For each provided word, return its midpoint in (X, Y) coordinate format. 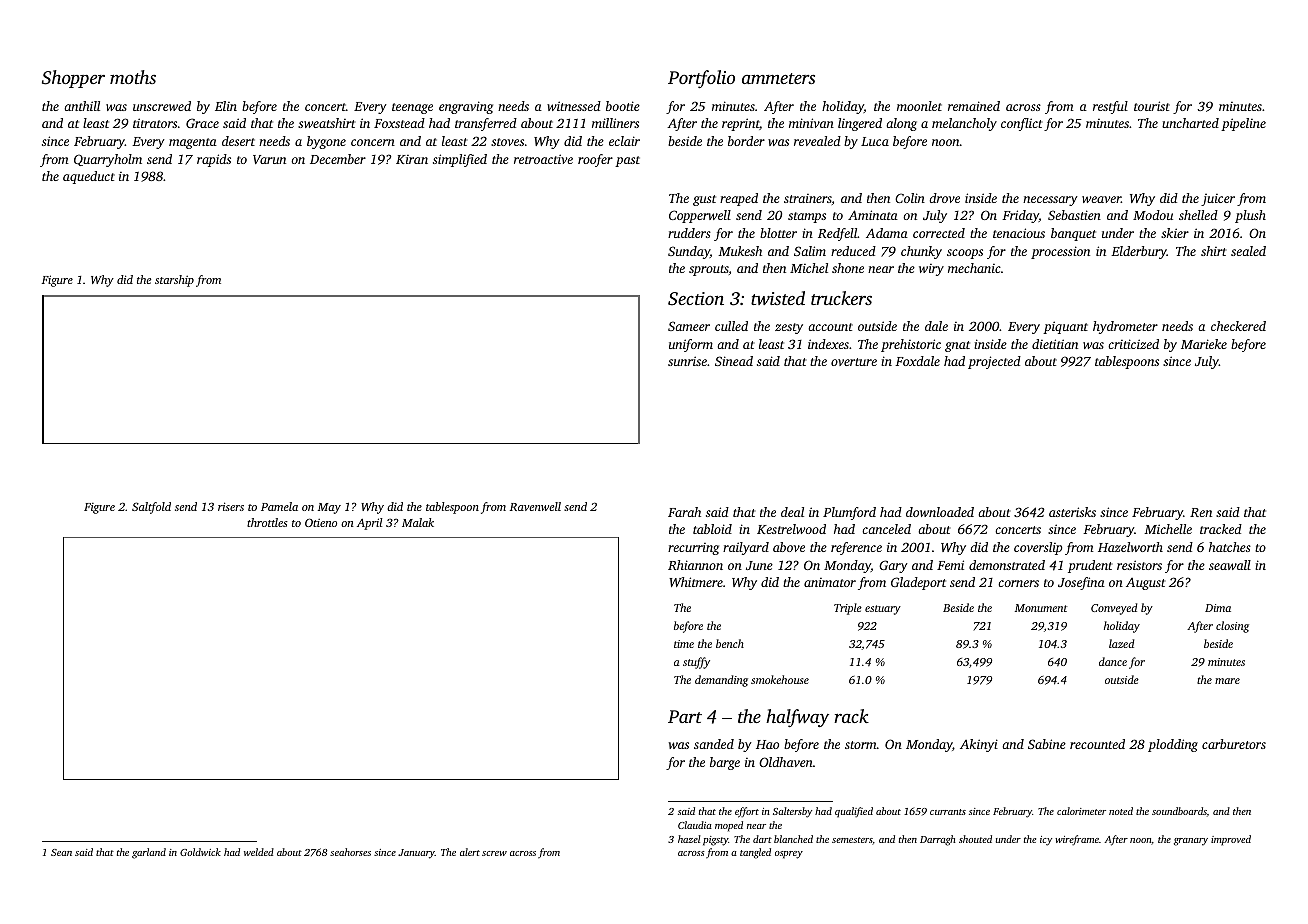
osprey (789, 855)
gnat (957, 346)
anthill (82, 106)
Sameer (689, 326)
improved (1231, 840)
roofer (595, 160)
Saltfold (151, 508)
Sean (61, 852)
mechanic (974, 268)
